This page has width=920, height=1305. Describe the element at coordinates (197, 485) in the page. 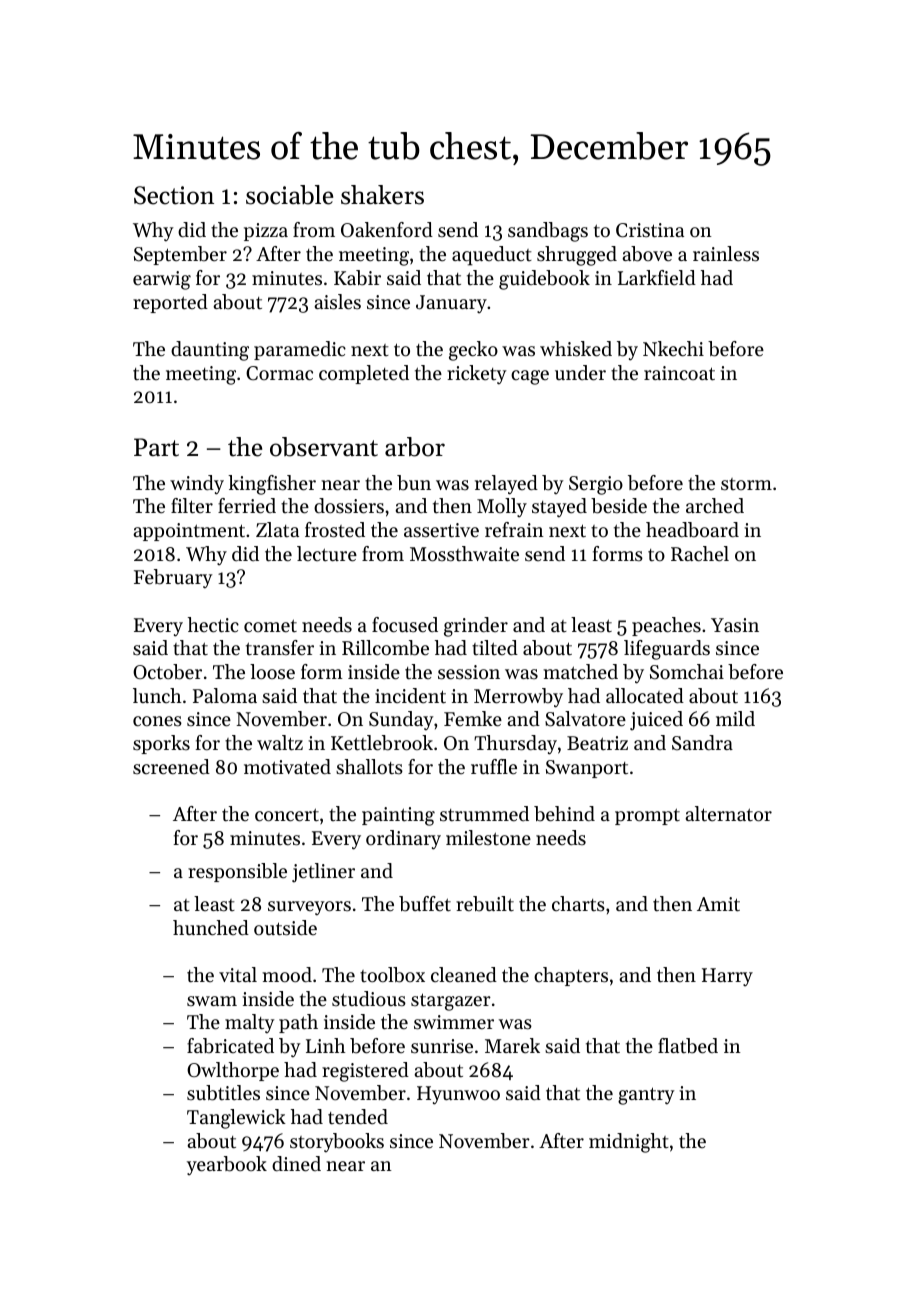

I see `windy` at that location.
